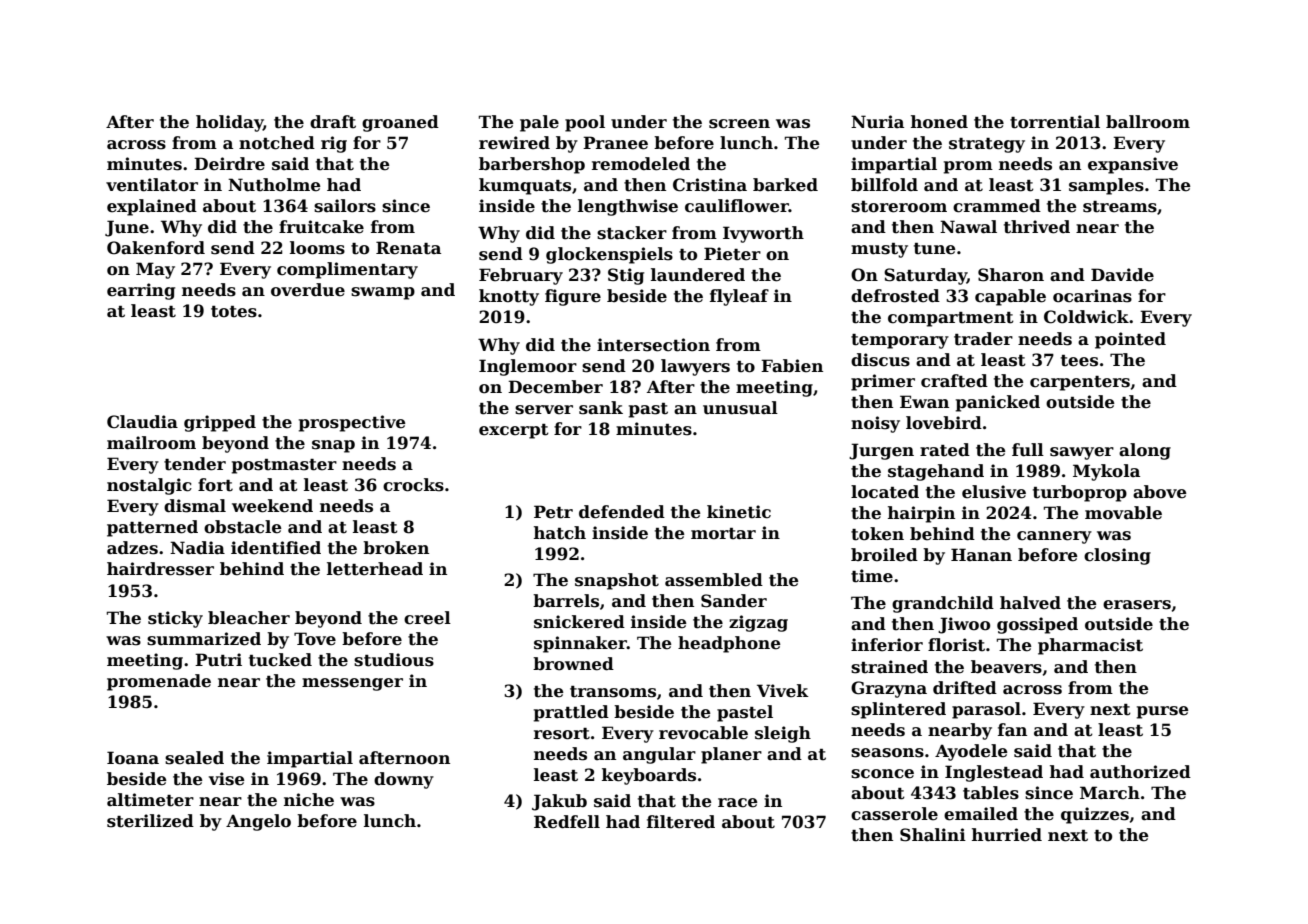 This page has width=1308, height=924. I want to click on screen, so click(739, 124).
